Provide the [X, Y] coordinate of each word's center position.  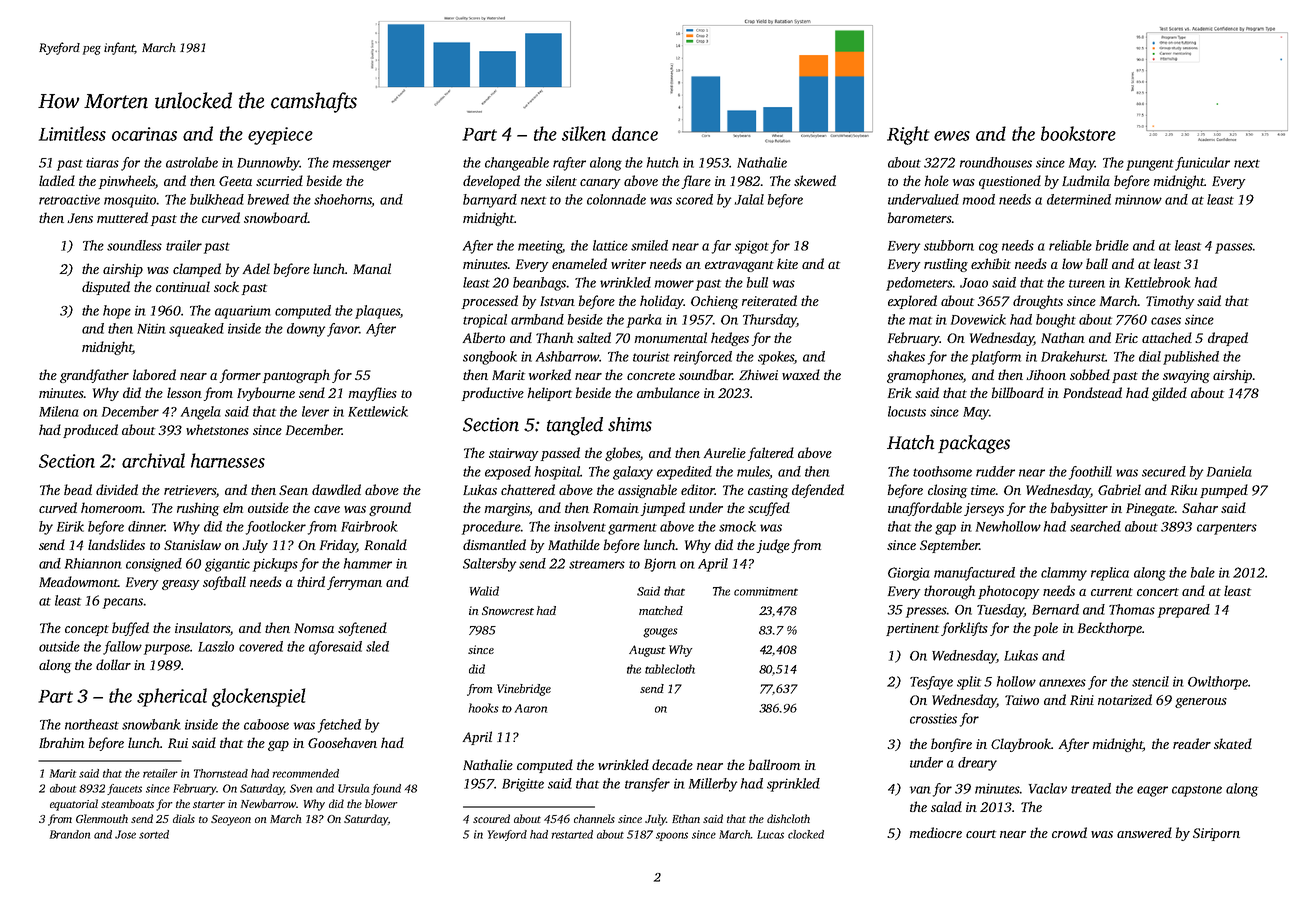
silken [584, 133]
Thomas [1132, 609]
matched [661, 610]
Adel [256, 268]
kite [787, 263]
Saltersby [489, 565]
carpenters [1227, 529]
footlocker [276, 528]
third [311, 581]
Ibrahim [61, 742]
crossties [933, 718]
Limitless [72, 133]
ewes [952, 136]
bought [1056, 321]
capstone [1197, 791]
